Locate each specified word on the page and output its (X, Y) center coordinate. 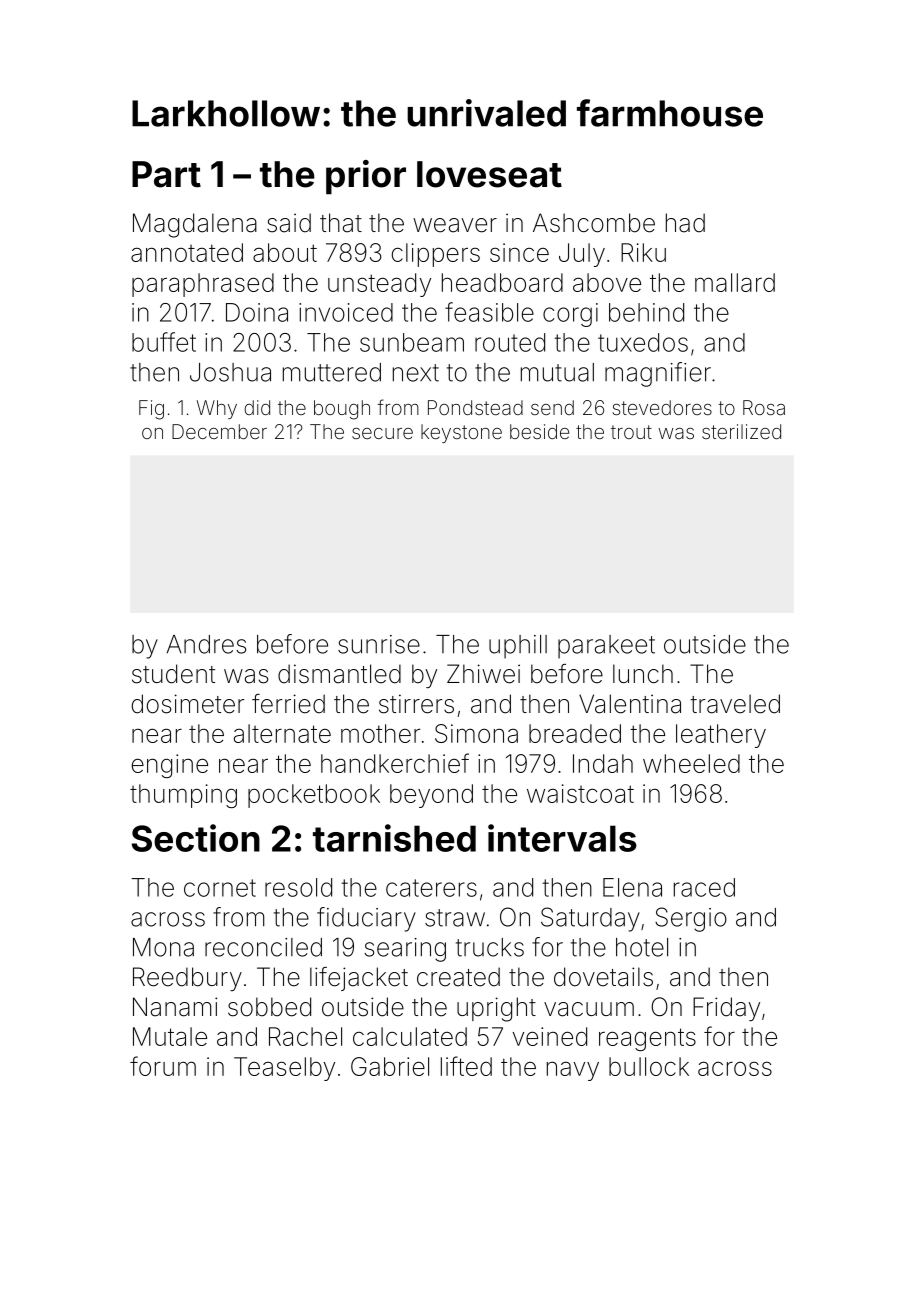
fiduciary (366, 919)
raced (704, 887)
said (289, 223)
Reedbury (187, 979)
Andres (206, 644)
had (685, 223)
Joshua (230, 372)
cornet (220, 888)
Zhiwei (483, 674)
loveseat (489, 174)
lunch (643, 673)
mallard (735, 282)
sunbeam (412, 342)
